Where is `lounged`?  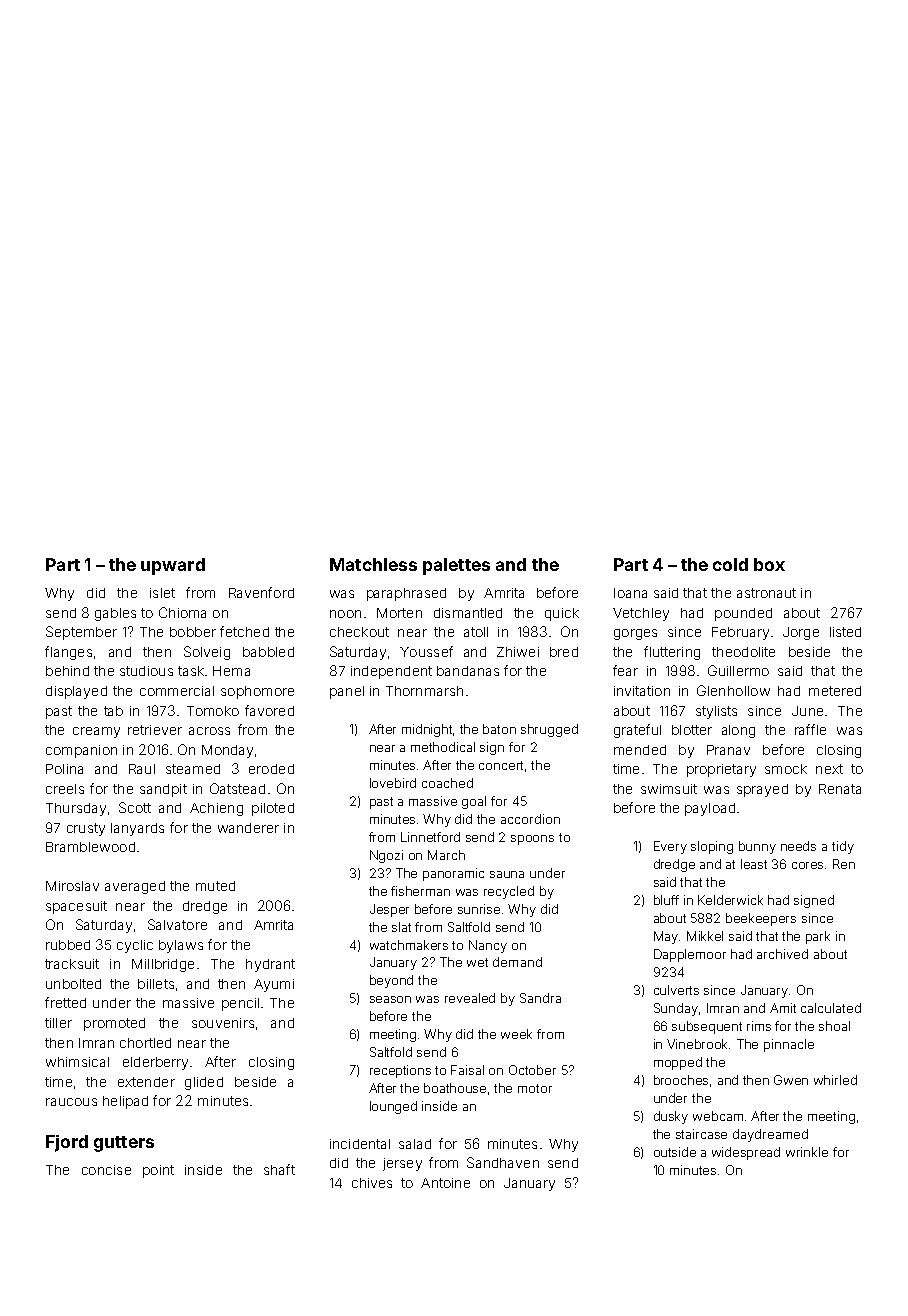 lounged is located at coordinates (393, 1107).
